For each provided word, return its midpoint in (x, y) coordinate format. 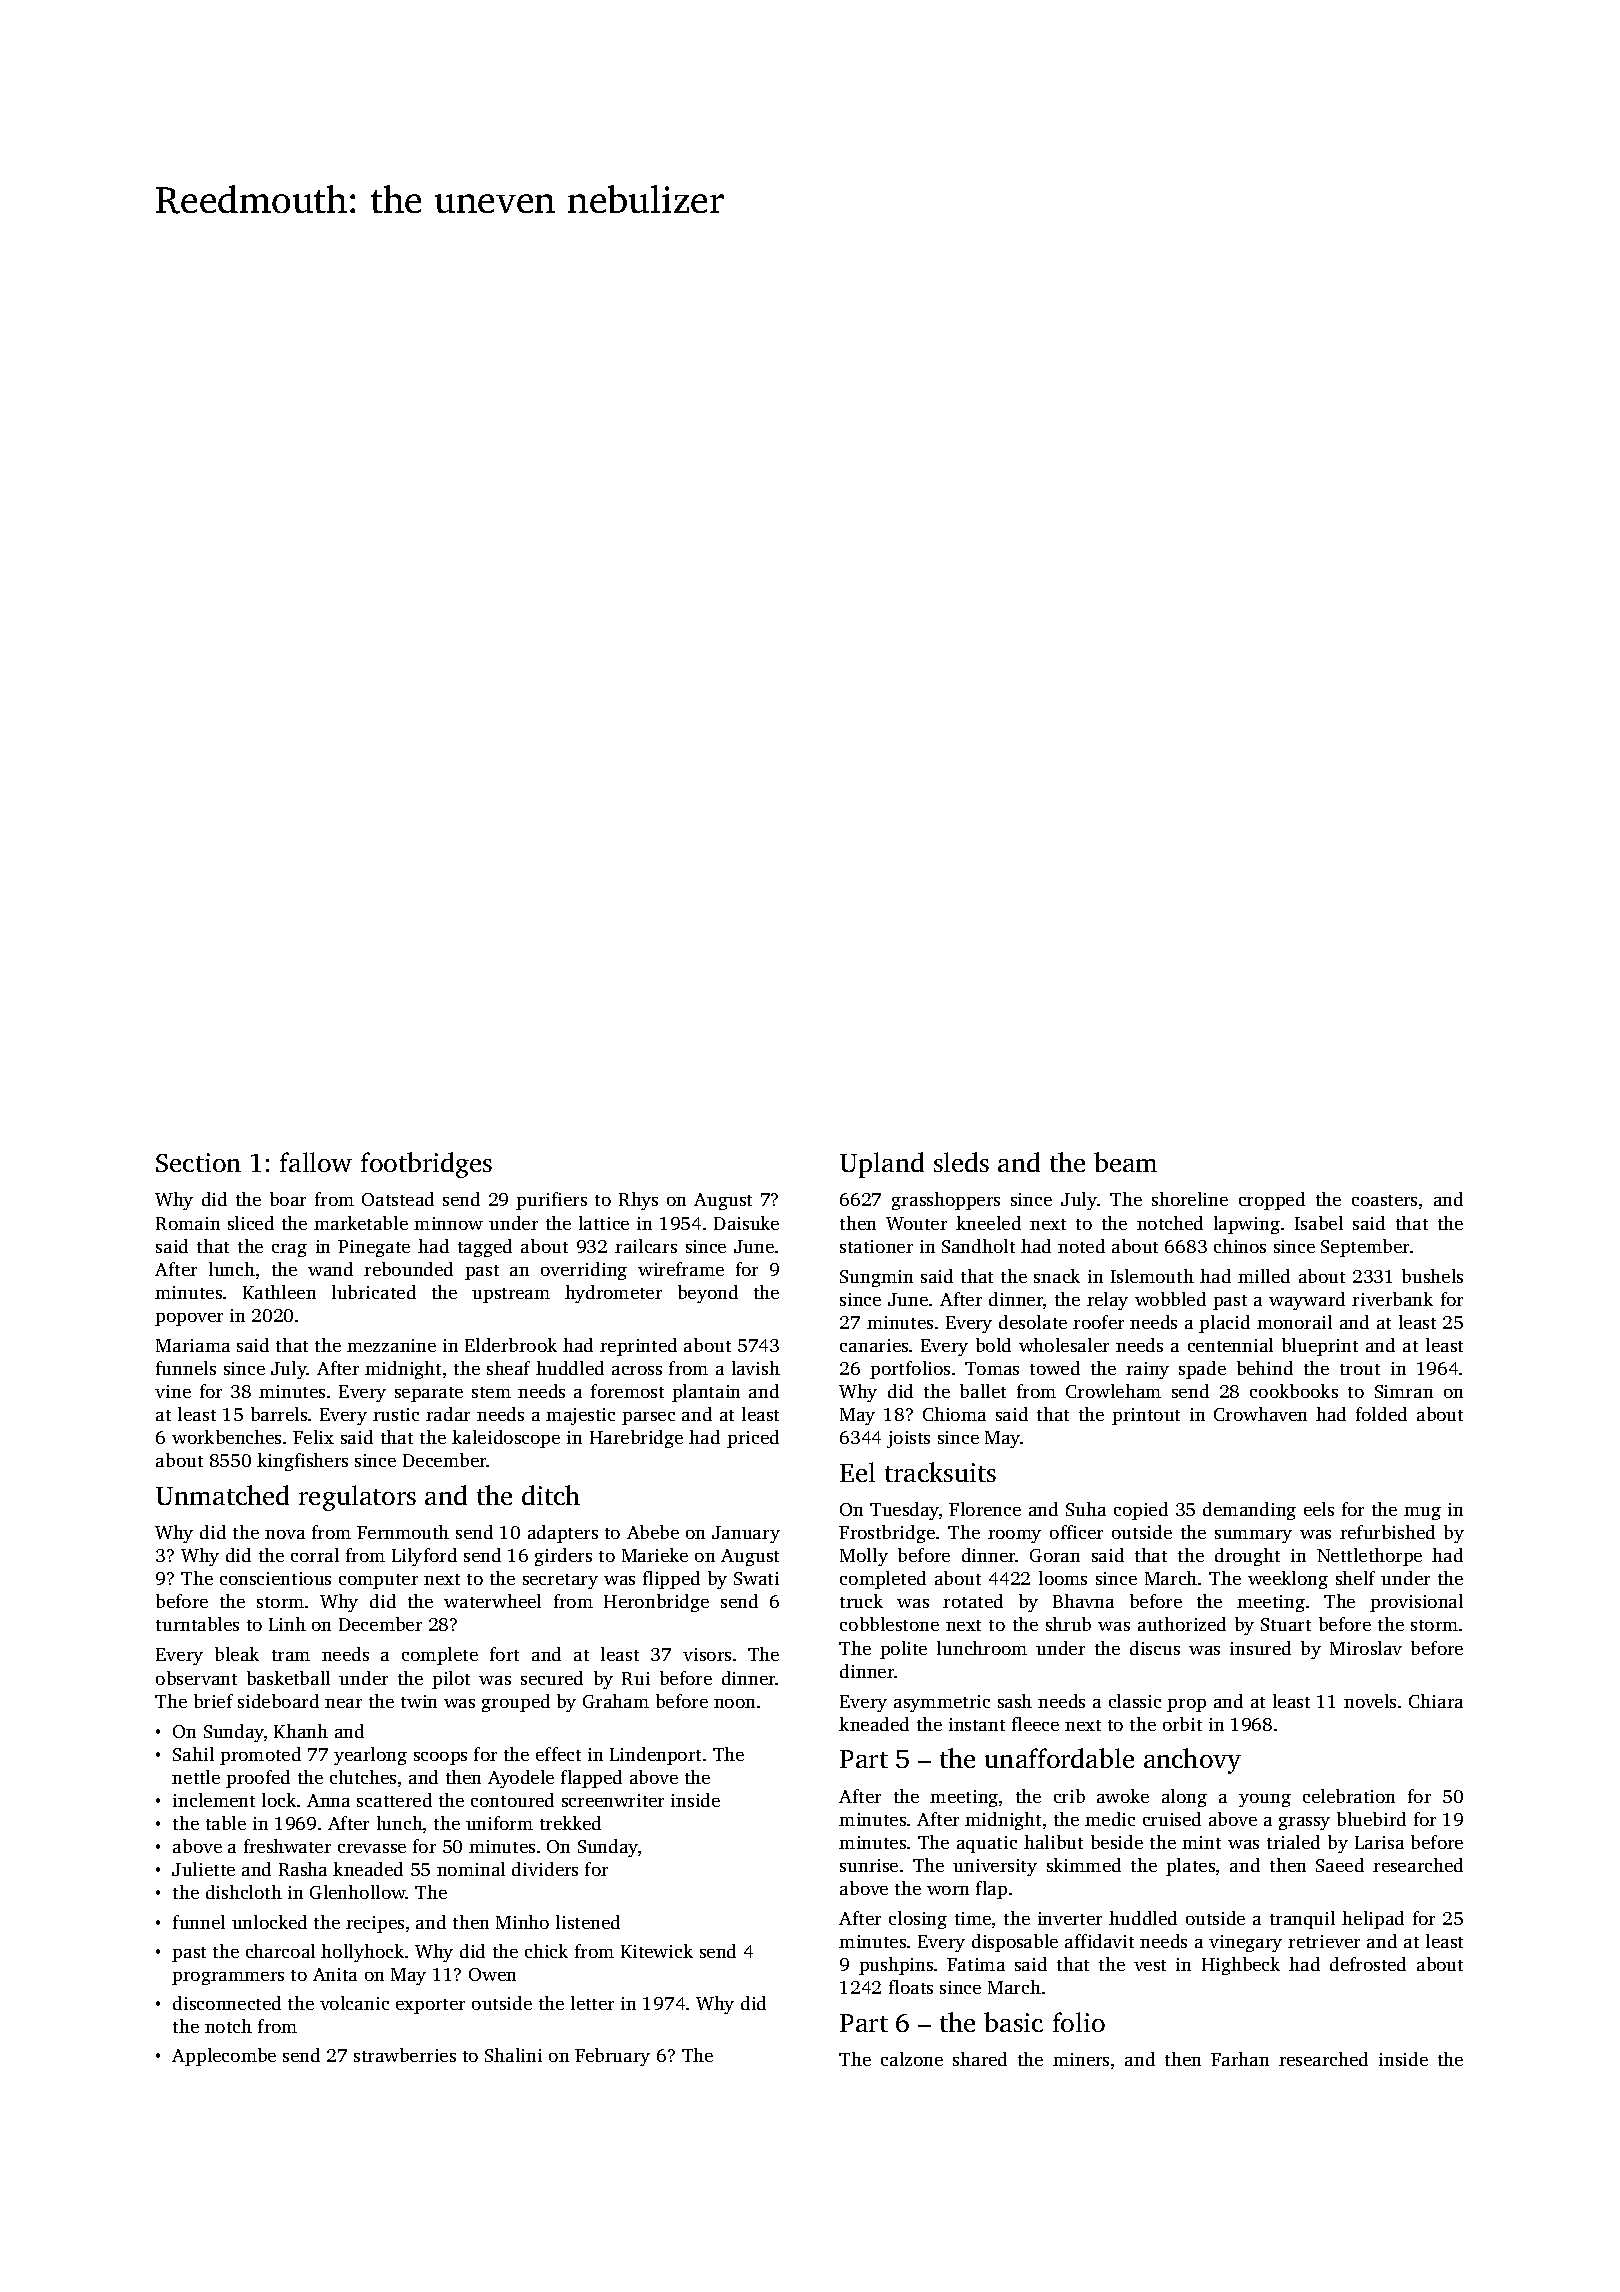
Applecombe (224, 2057)
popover (189, 1319)
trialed (1293, 1842)
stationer (876, 1246)
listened (588, 1922)
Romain (188, 1223)
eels (1319, 1509)
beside (1117, 1842)
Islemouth (1152, 1276)
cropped (1272, 1201)
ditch (551, 1495)
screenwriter (613, 1800)
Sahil (193, 1754)
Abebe (653, 1532)
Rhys (638, 1201)
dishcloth (244, 1892)
